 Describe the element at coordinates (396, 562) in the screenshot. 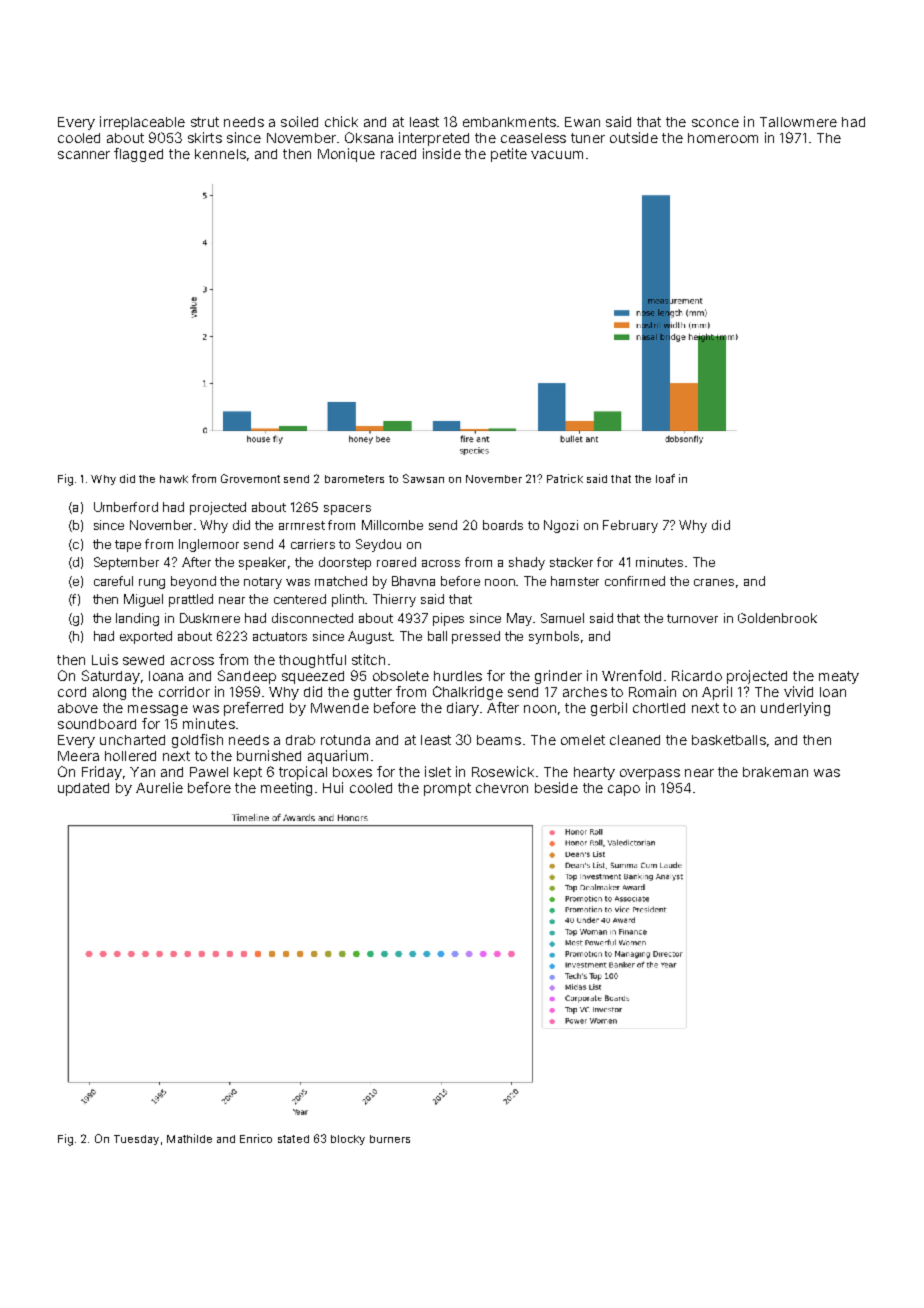

I see `roared` at that location.
